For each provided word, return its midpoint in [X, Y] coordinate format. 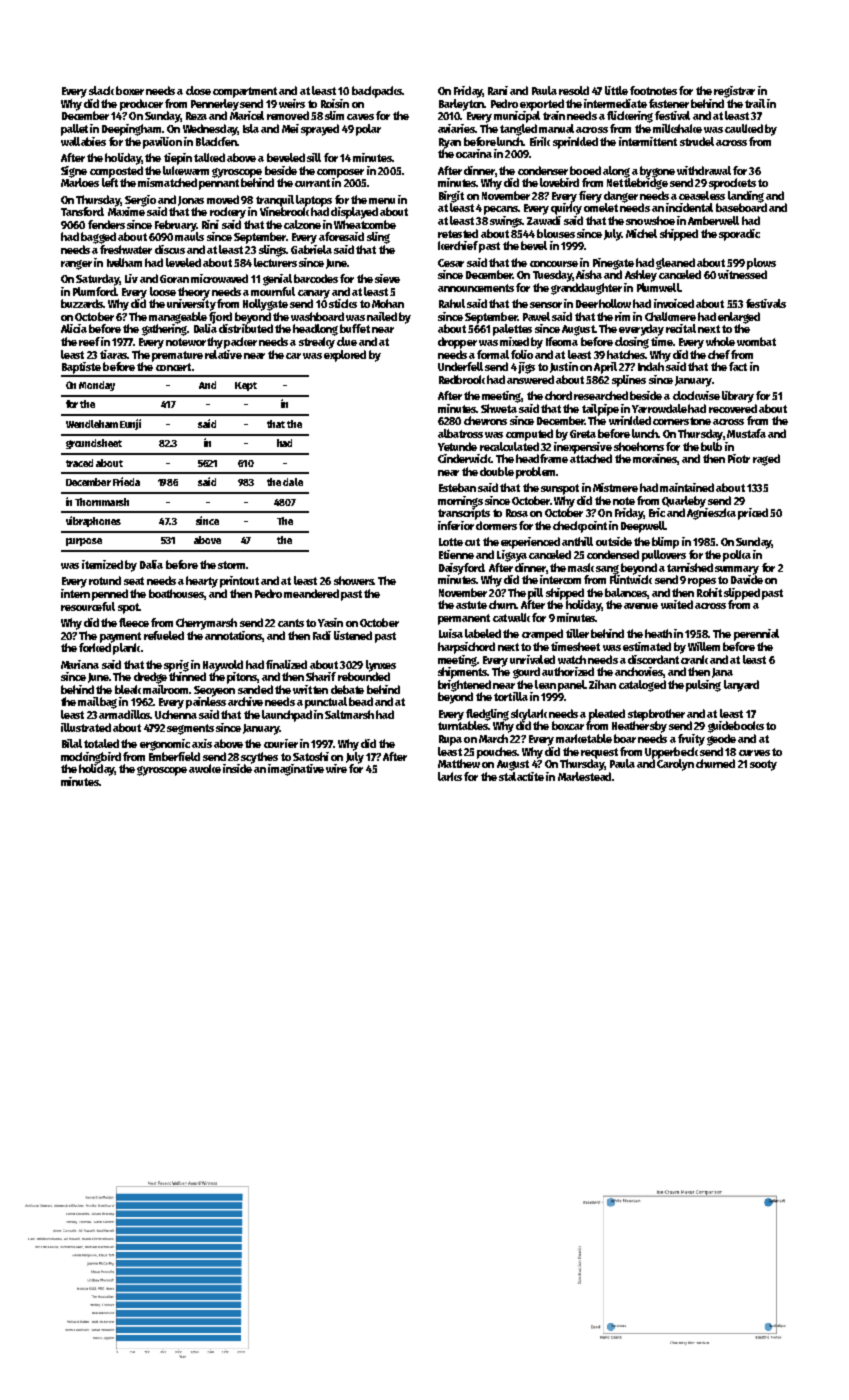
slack [101, 90]
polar [368, 130]
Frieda [126, 481]
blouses [556, 233]
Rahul [452, 303]
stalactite [521, 776]
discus [170, 249]
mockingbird [91, 758]
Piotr [739, 458]
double [497, 471]
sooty [763, 765]
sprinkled [575, 143]
